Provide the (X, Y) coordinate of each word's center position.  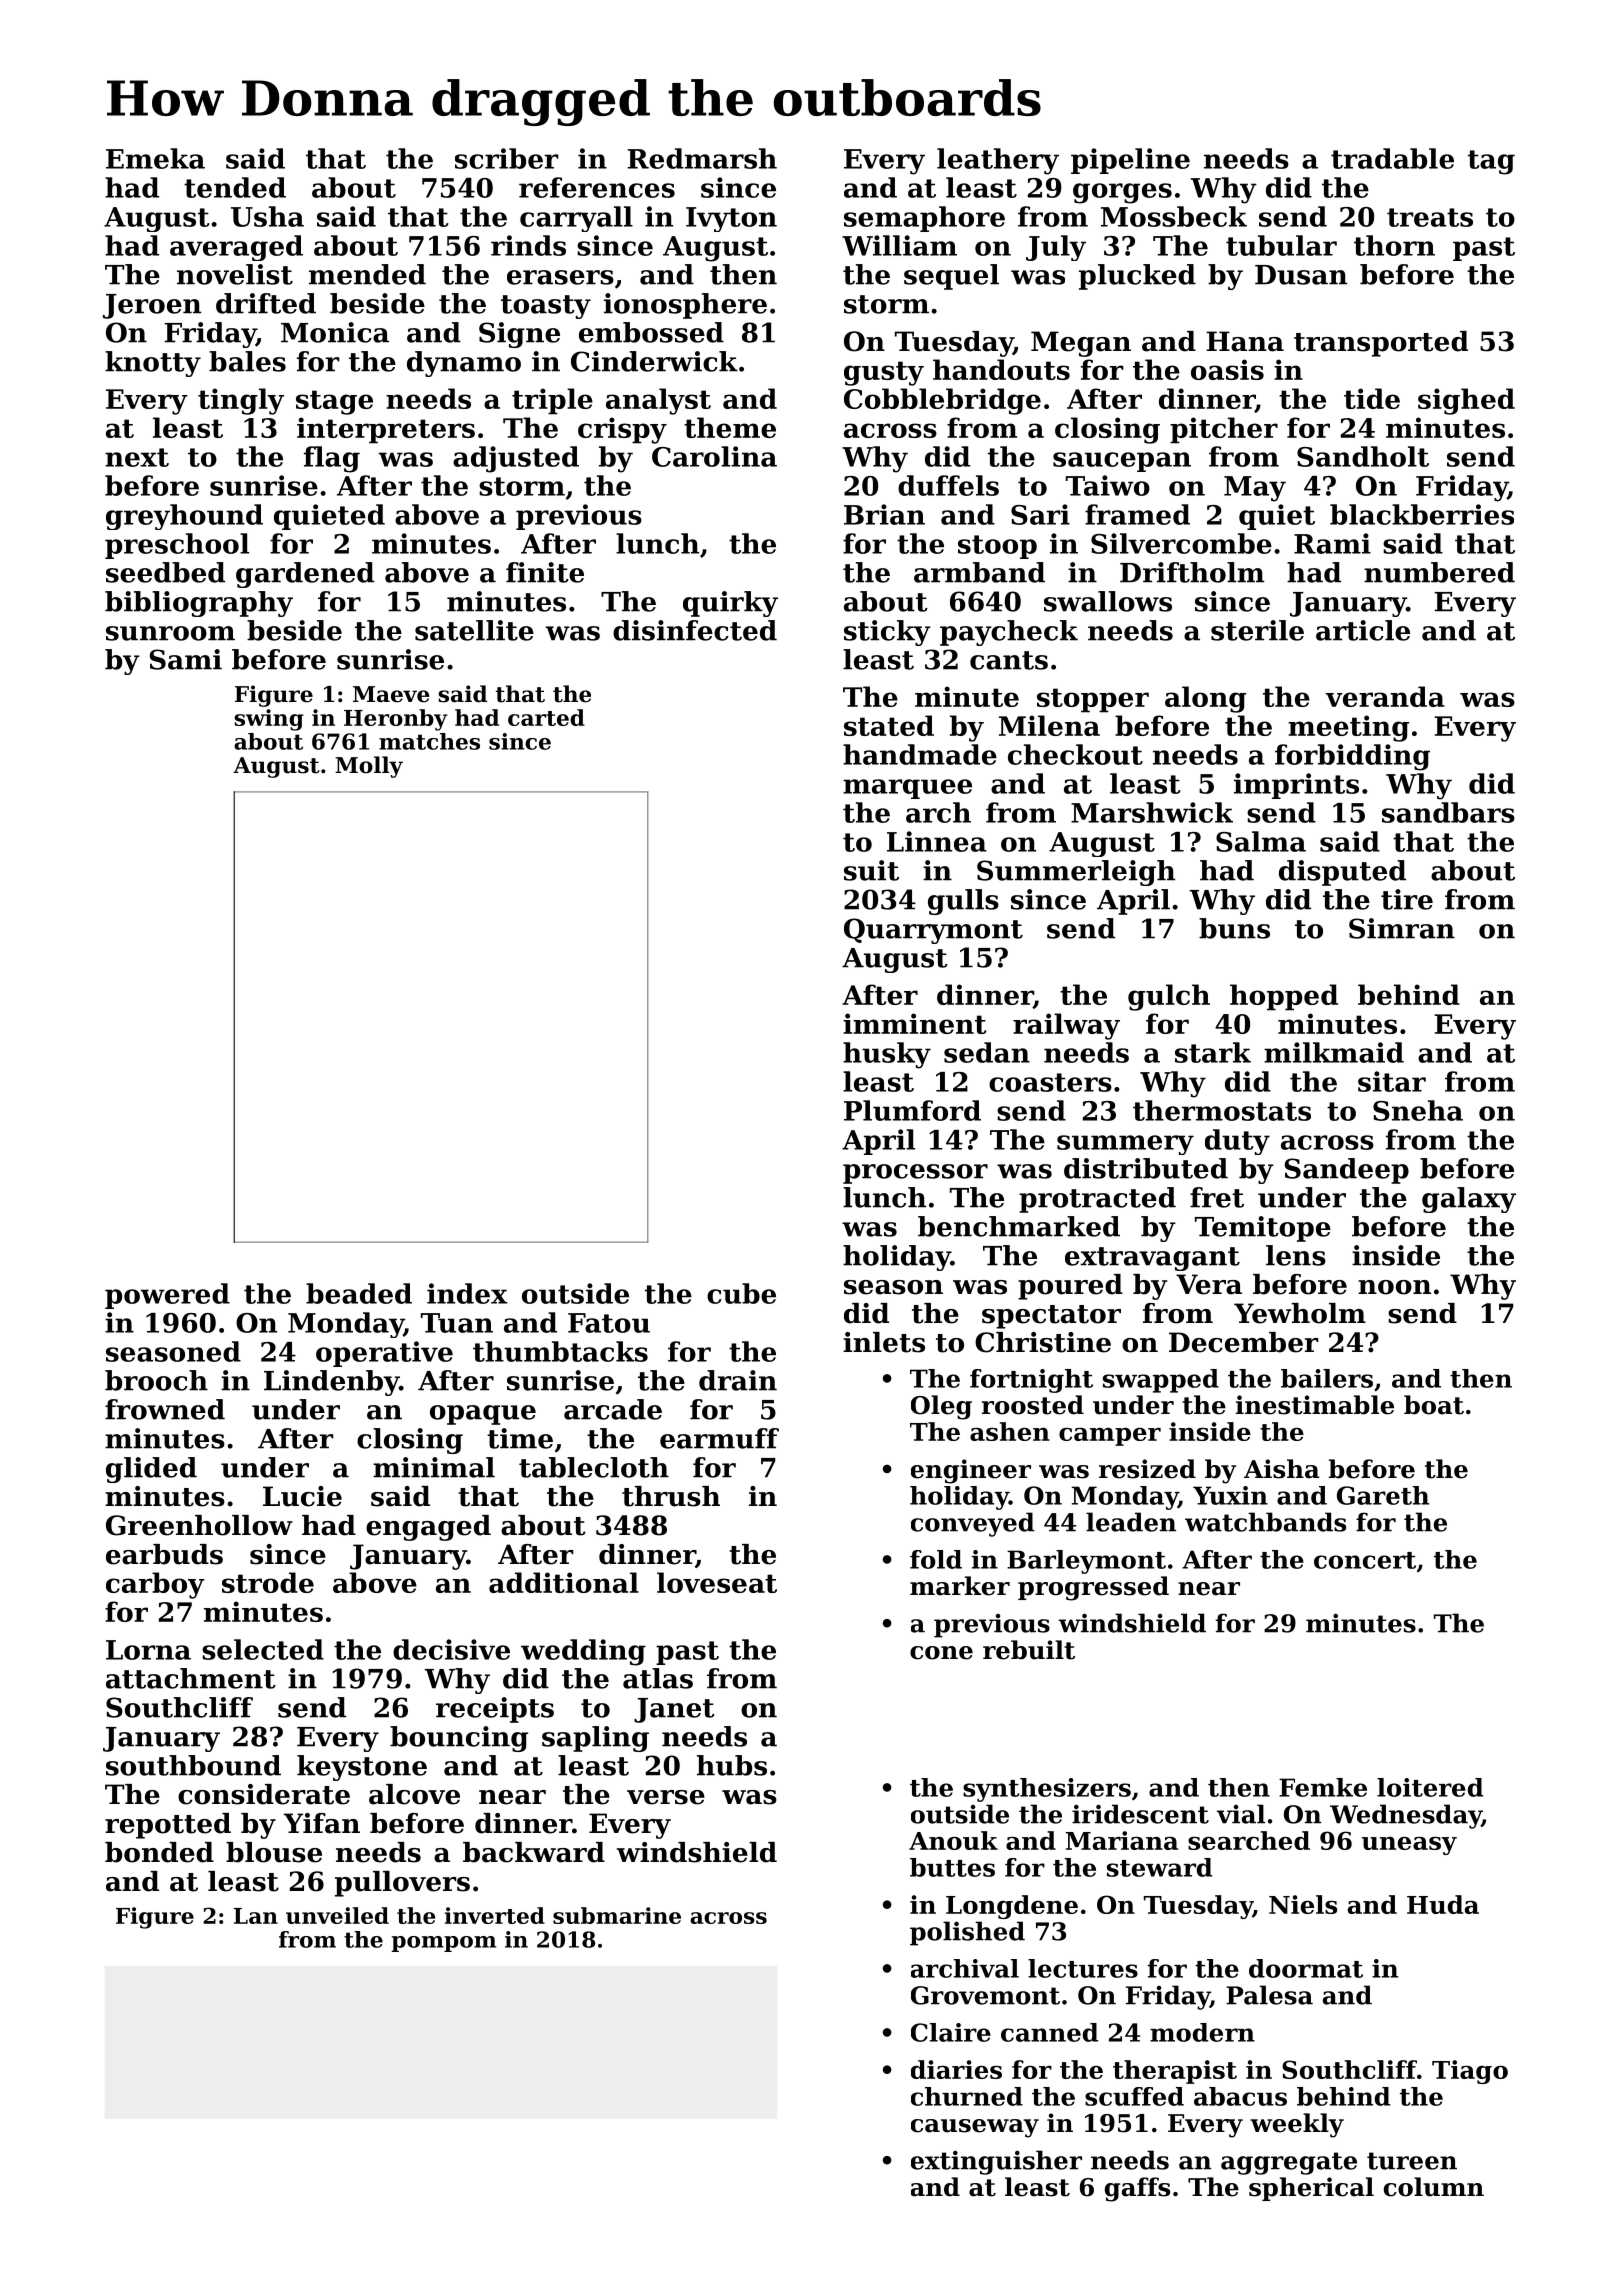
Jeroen (152, 306)
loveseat (717, 1582)
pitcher (1224, 430)
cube (741, 1293)
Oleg (941, 1407)
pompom (443, 1944)
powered (167, 1296)
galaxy (1469, 1200)
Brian (884, 514)
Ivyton (731, 219)
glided (151, 1470)
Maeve (391, 694)
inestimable (1315, 1405)
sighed (1466, 401)
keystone (362, 1768)
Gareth (1383, 1495)
